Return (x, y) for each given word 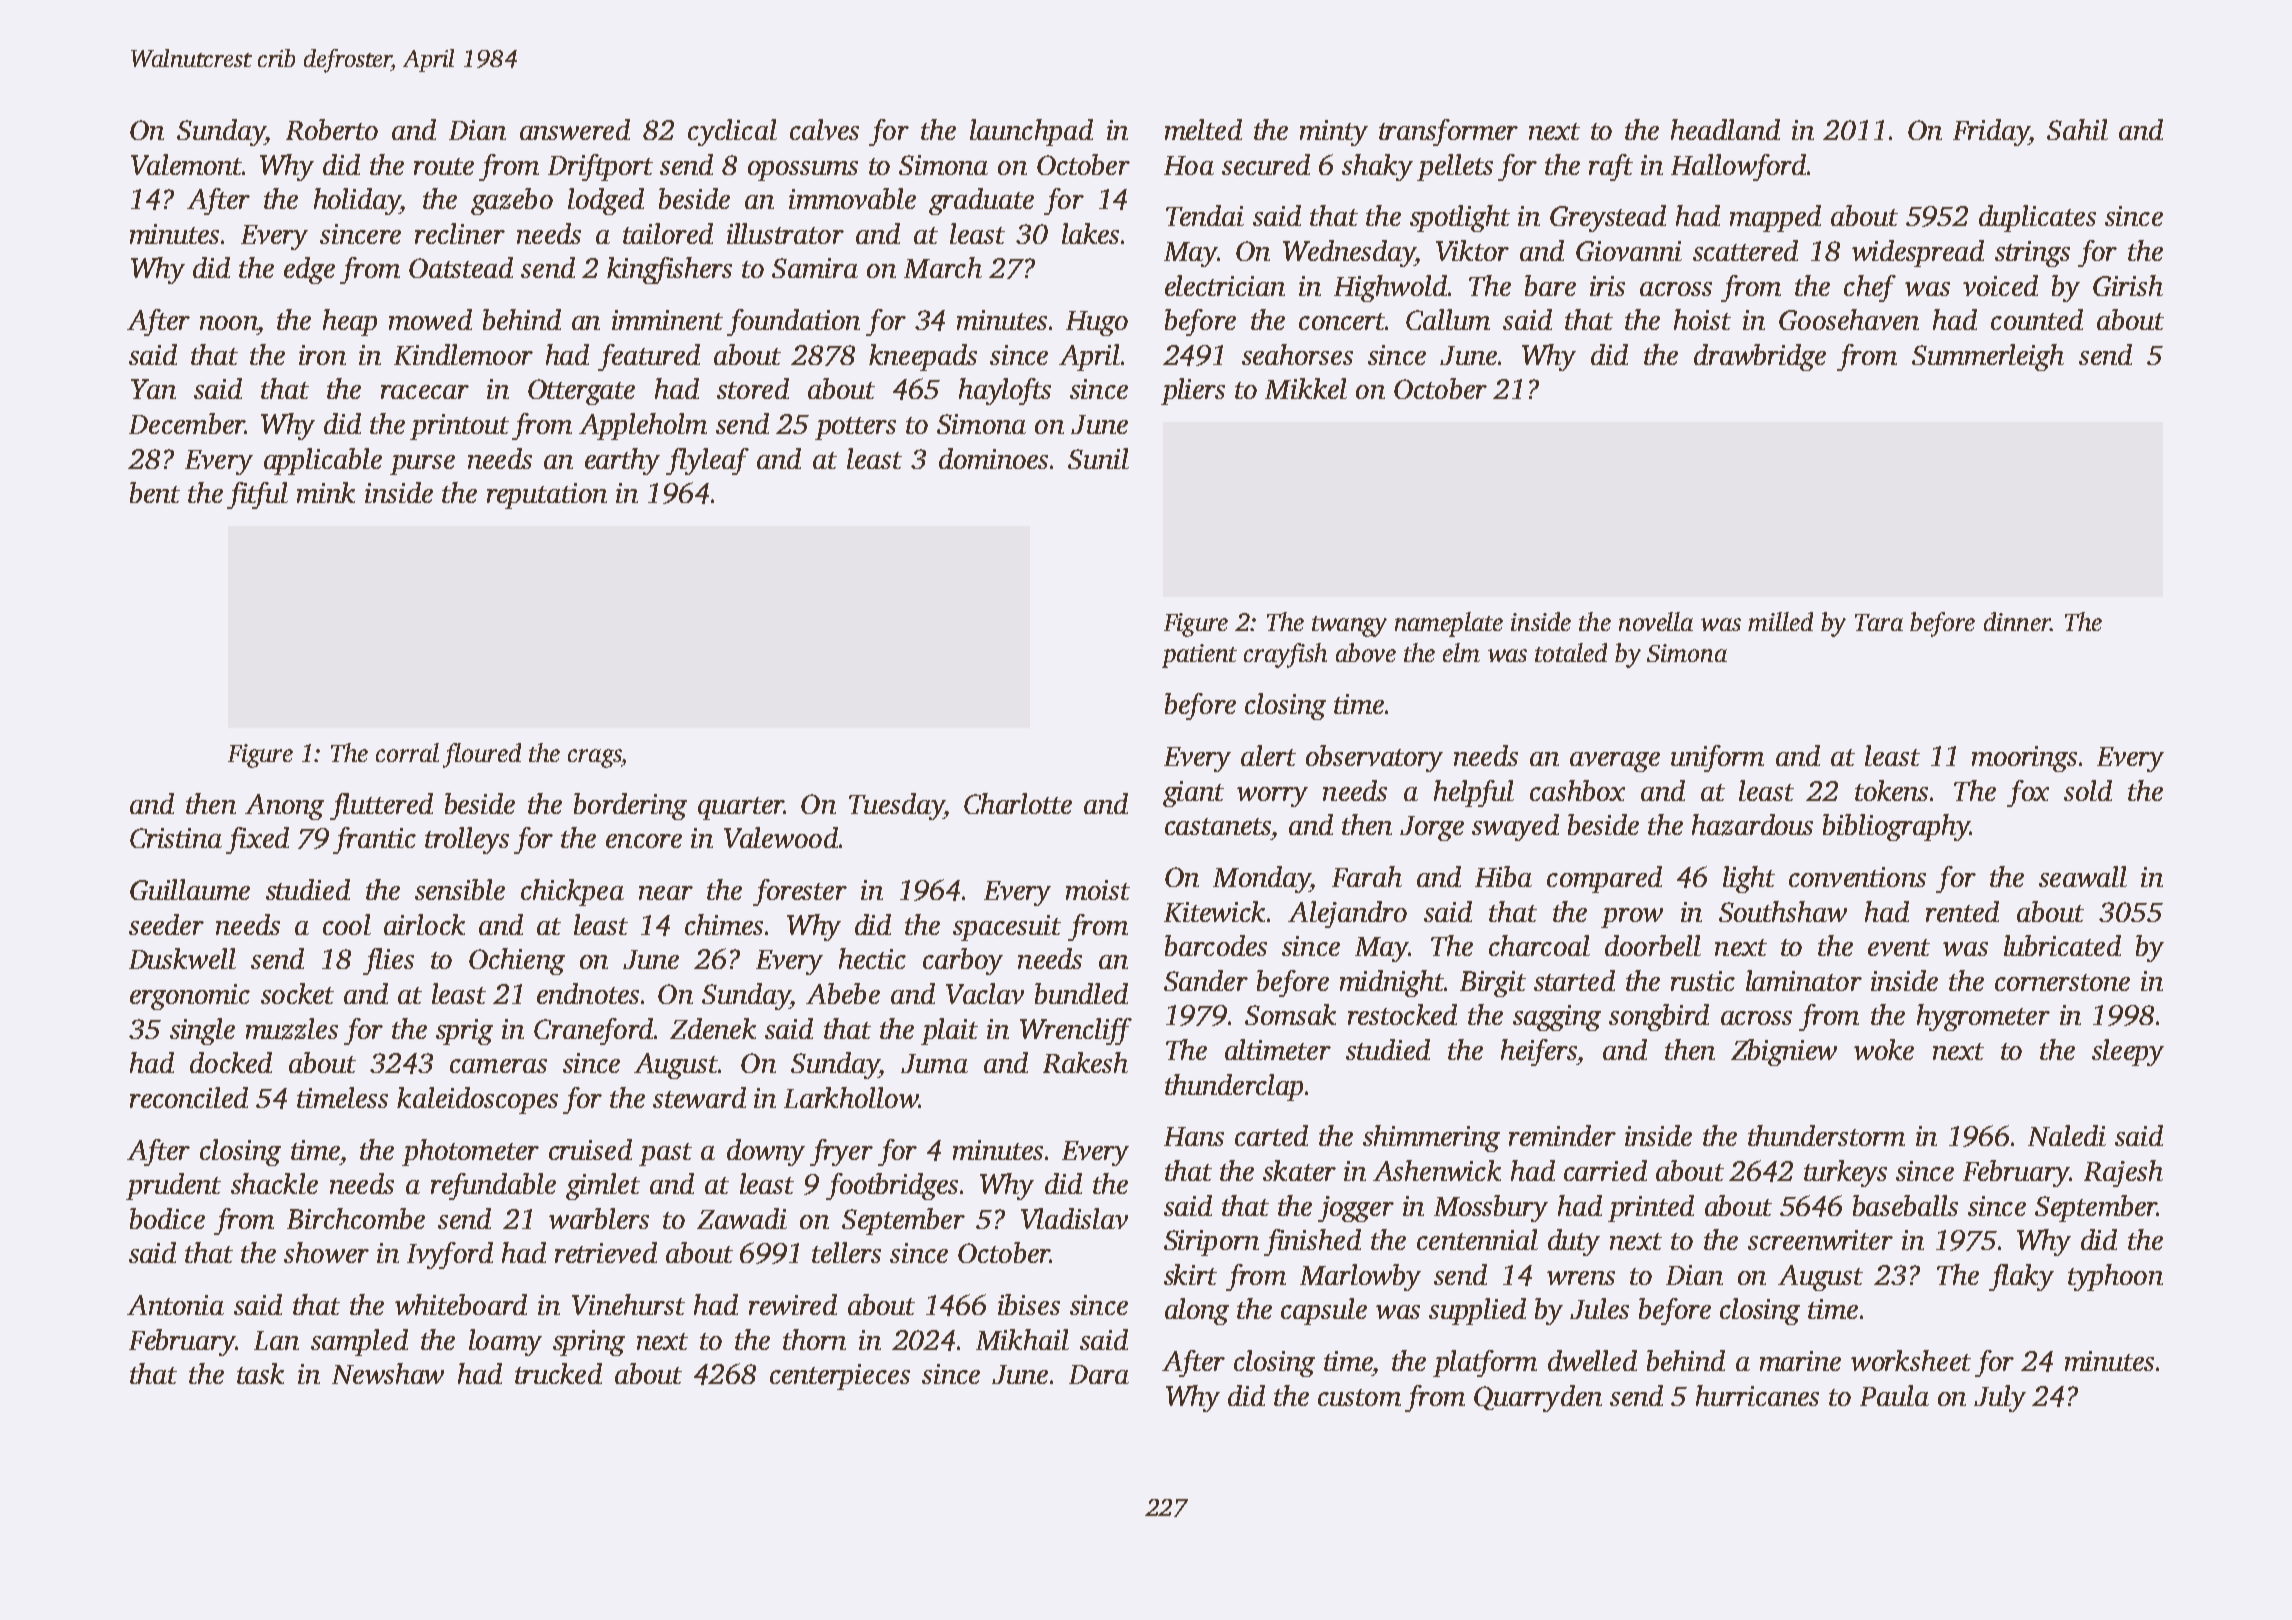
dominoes (993, 458)
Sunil (1098, 458)
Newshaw (388, 1373)
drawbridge (1760, 357)
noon (228, 323)
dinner (2017, 621)
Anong (284, 807)
